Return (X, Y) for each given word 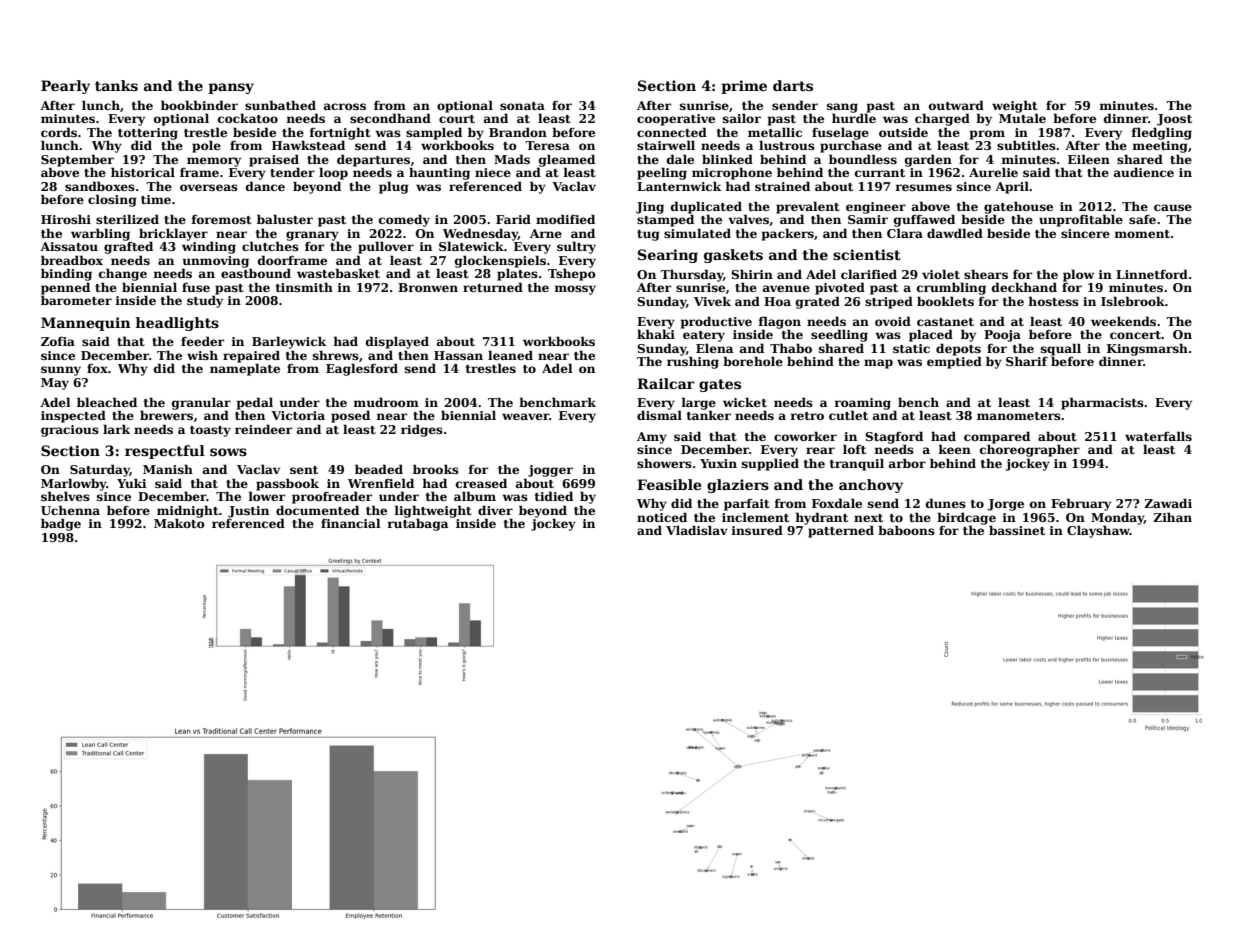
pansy (231, 88)
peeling (662, 173)
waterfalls (1158, 436)
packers (788, 234)
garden (928, 160)
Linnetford (1152, 274)
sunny (61, 371)
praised (274, 160)
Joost (1174, 120)
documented (317, 510)
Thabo (791, 348)
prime (744, 87)
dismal (659, 415)
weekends (1123, 321)
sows (228, 452)
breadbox (72, 260)
